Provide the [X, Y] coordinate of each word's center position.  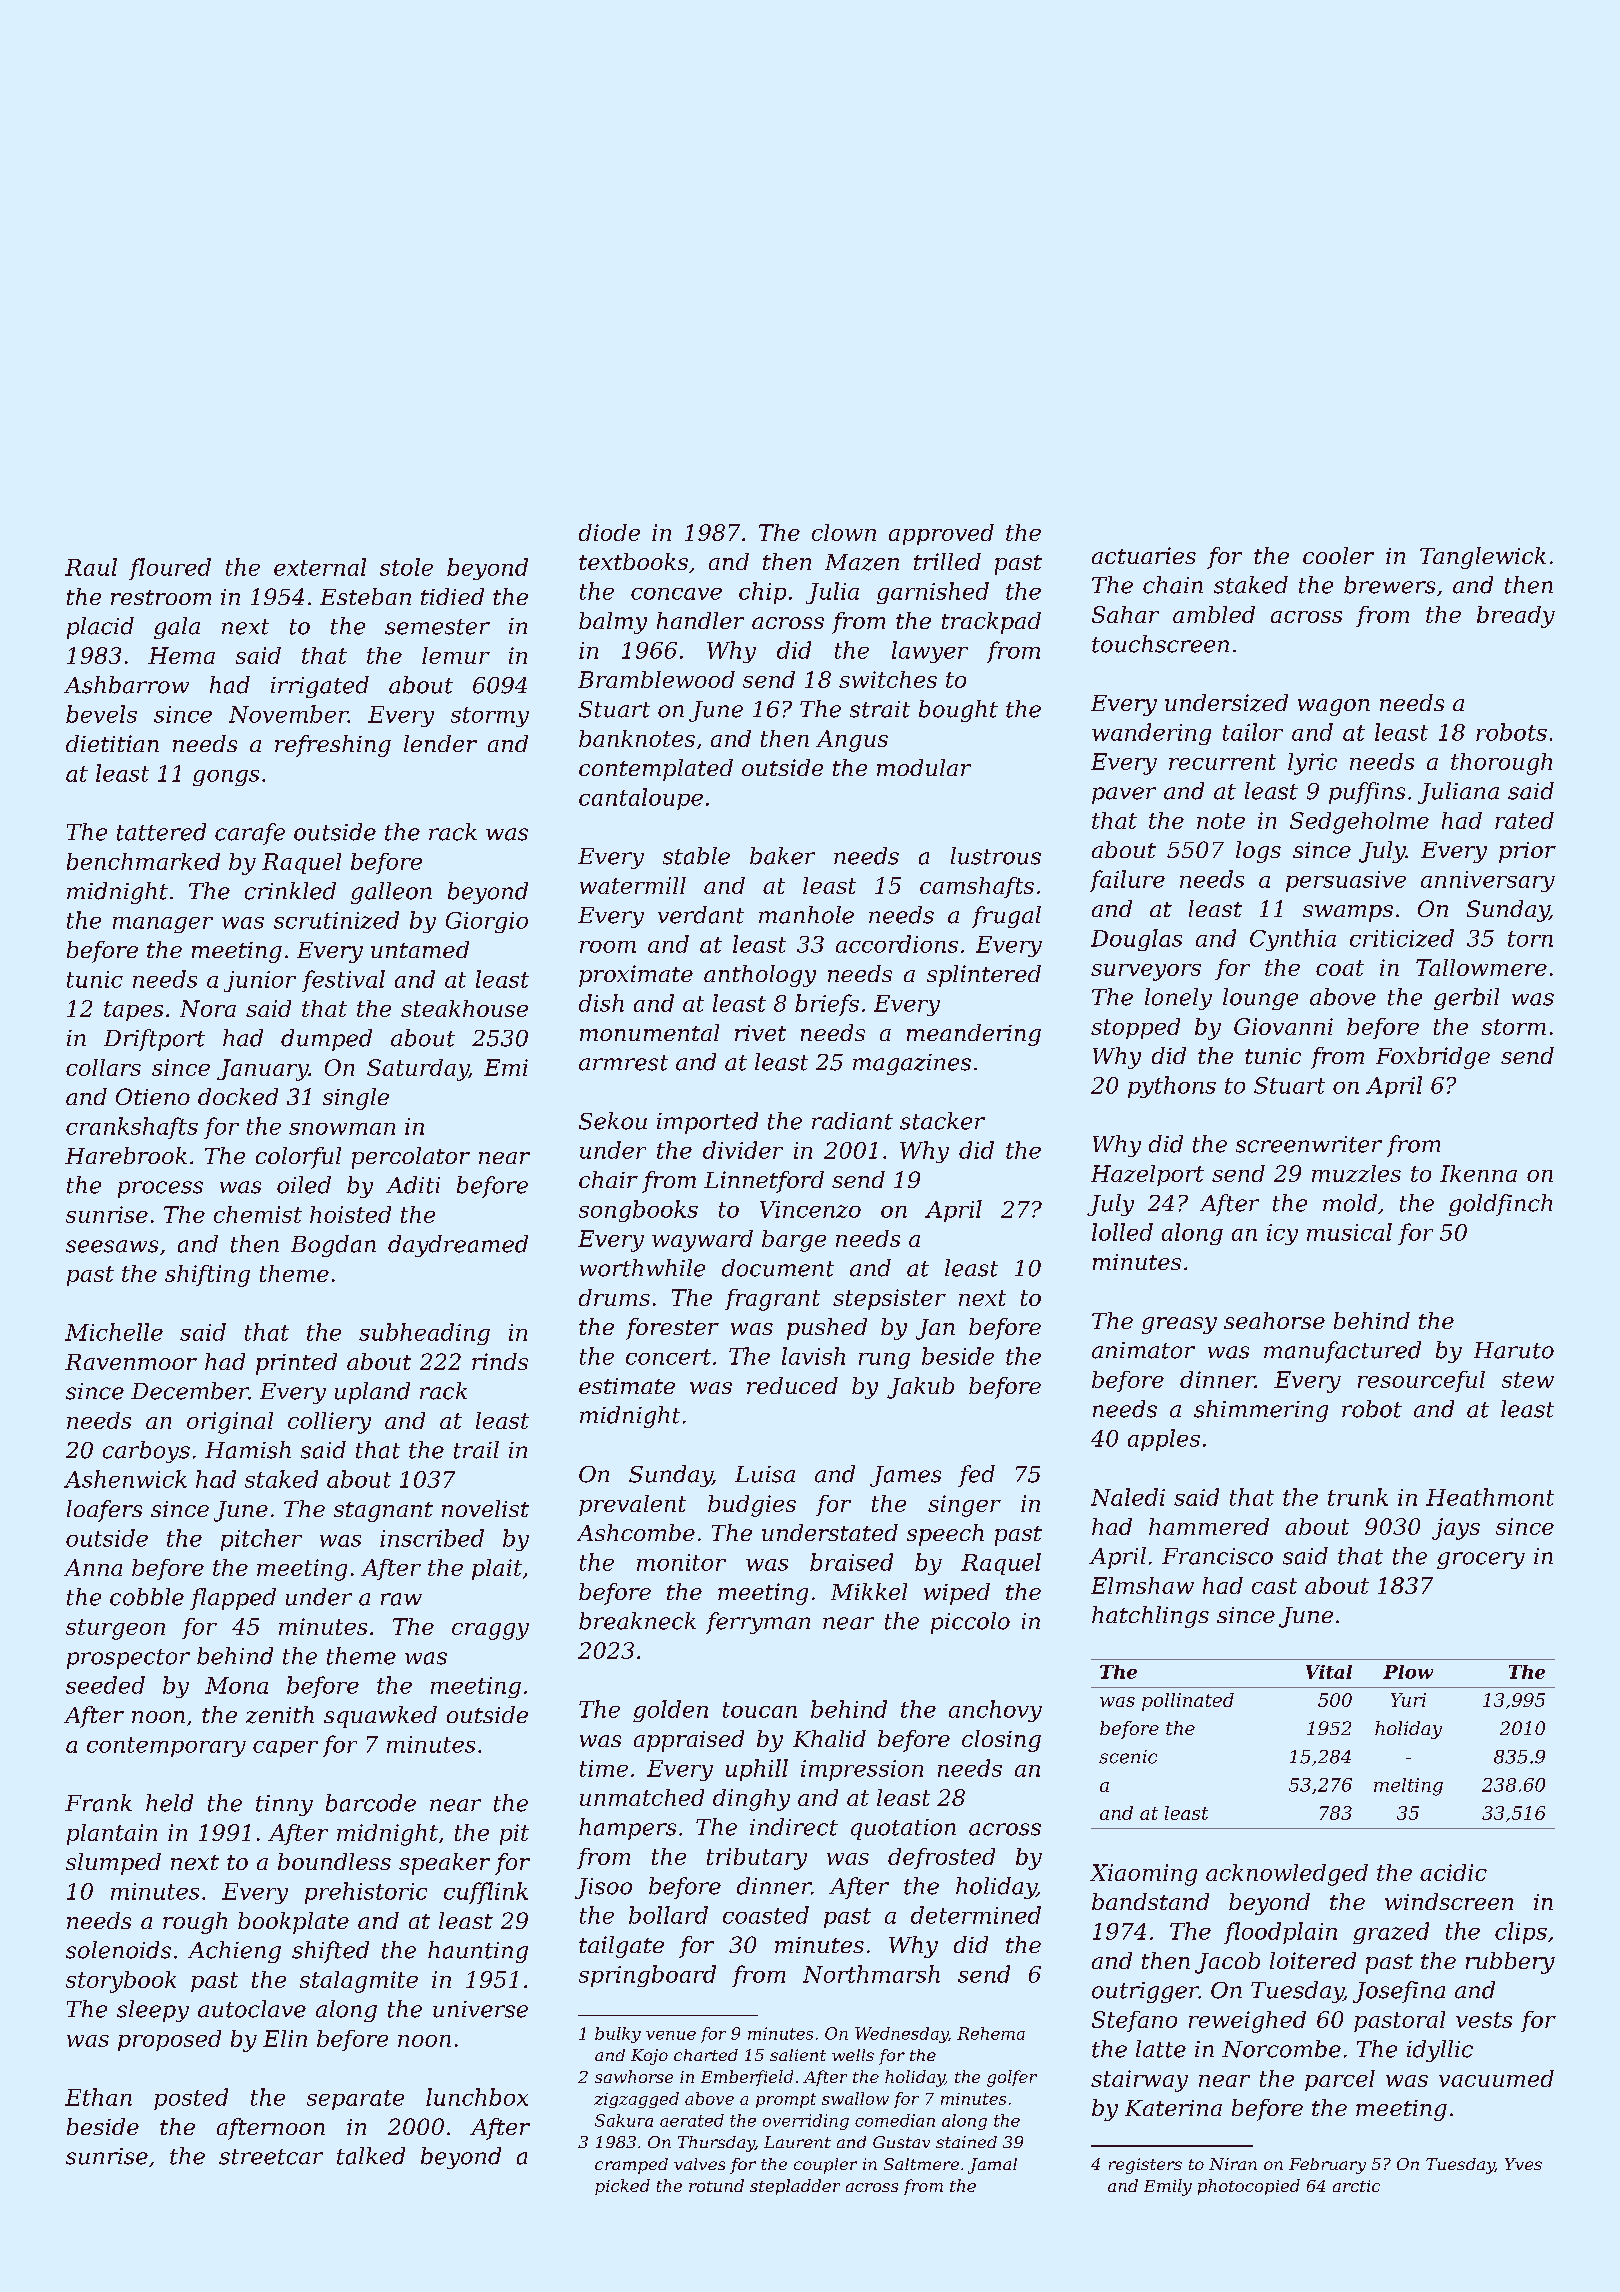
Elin [285, 2038]
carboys [146, 1452]
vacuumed [1496, 2078]
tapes [133, 1011]
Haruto [1514, 1350]
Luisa [765, 1474]
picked [622, 2187]
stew [1528, 1380]
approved [941, 534]
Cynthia [1293, 940]
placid [100, 628]
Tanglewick [1483, 558]
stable [696, 856]
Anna [93, 1567]
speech [945, 1535]
